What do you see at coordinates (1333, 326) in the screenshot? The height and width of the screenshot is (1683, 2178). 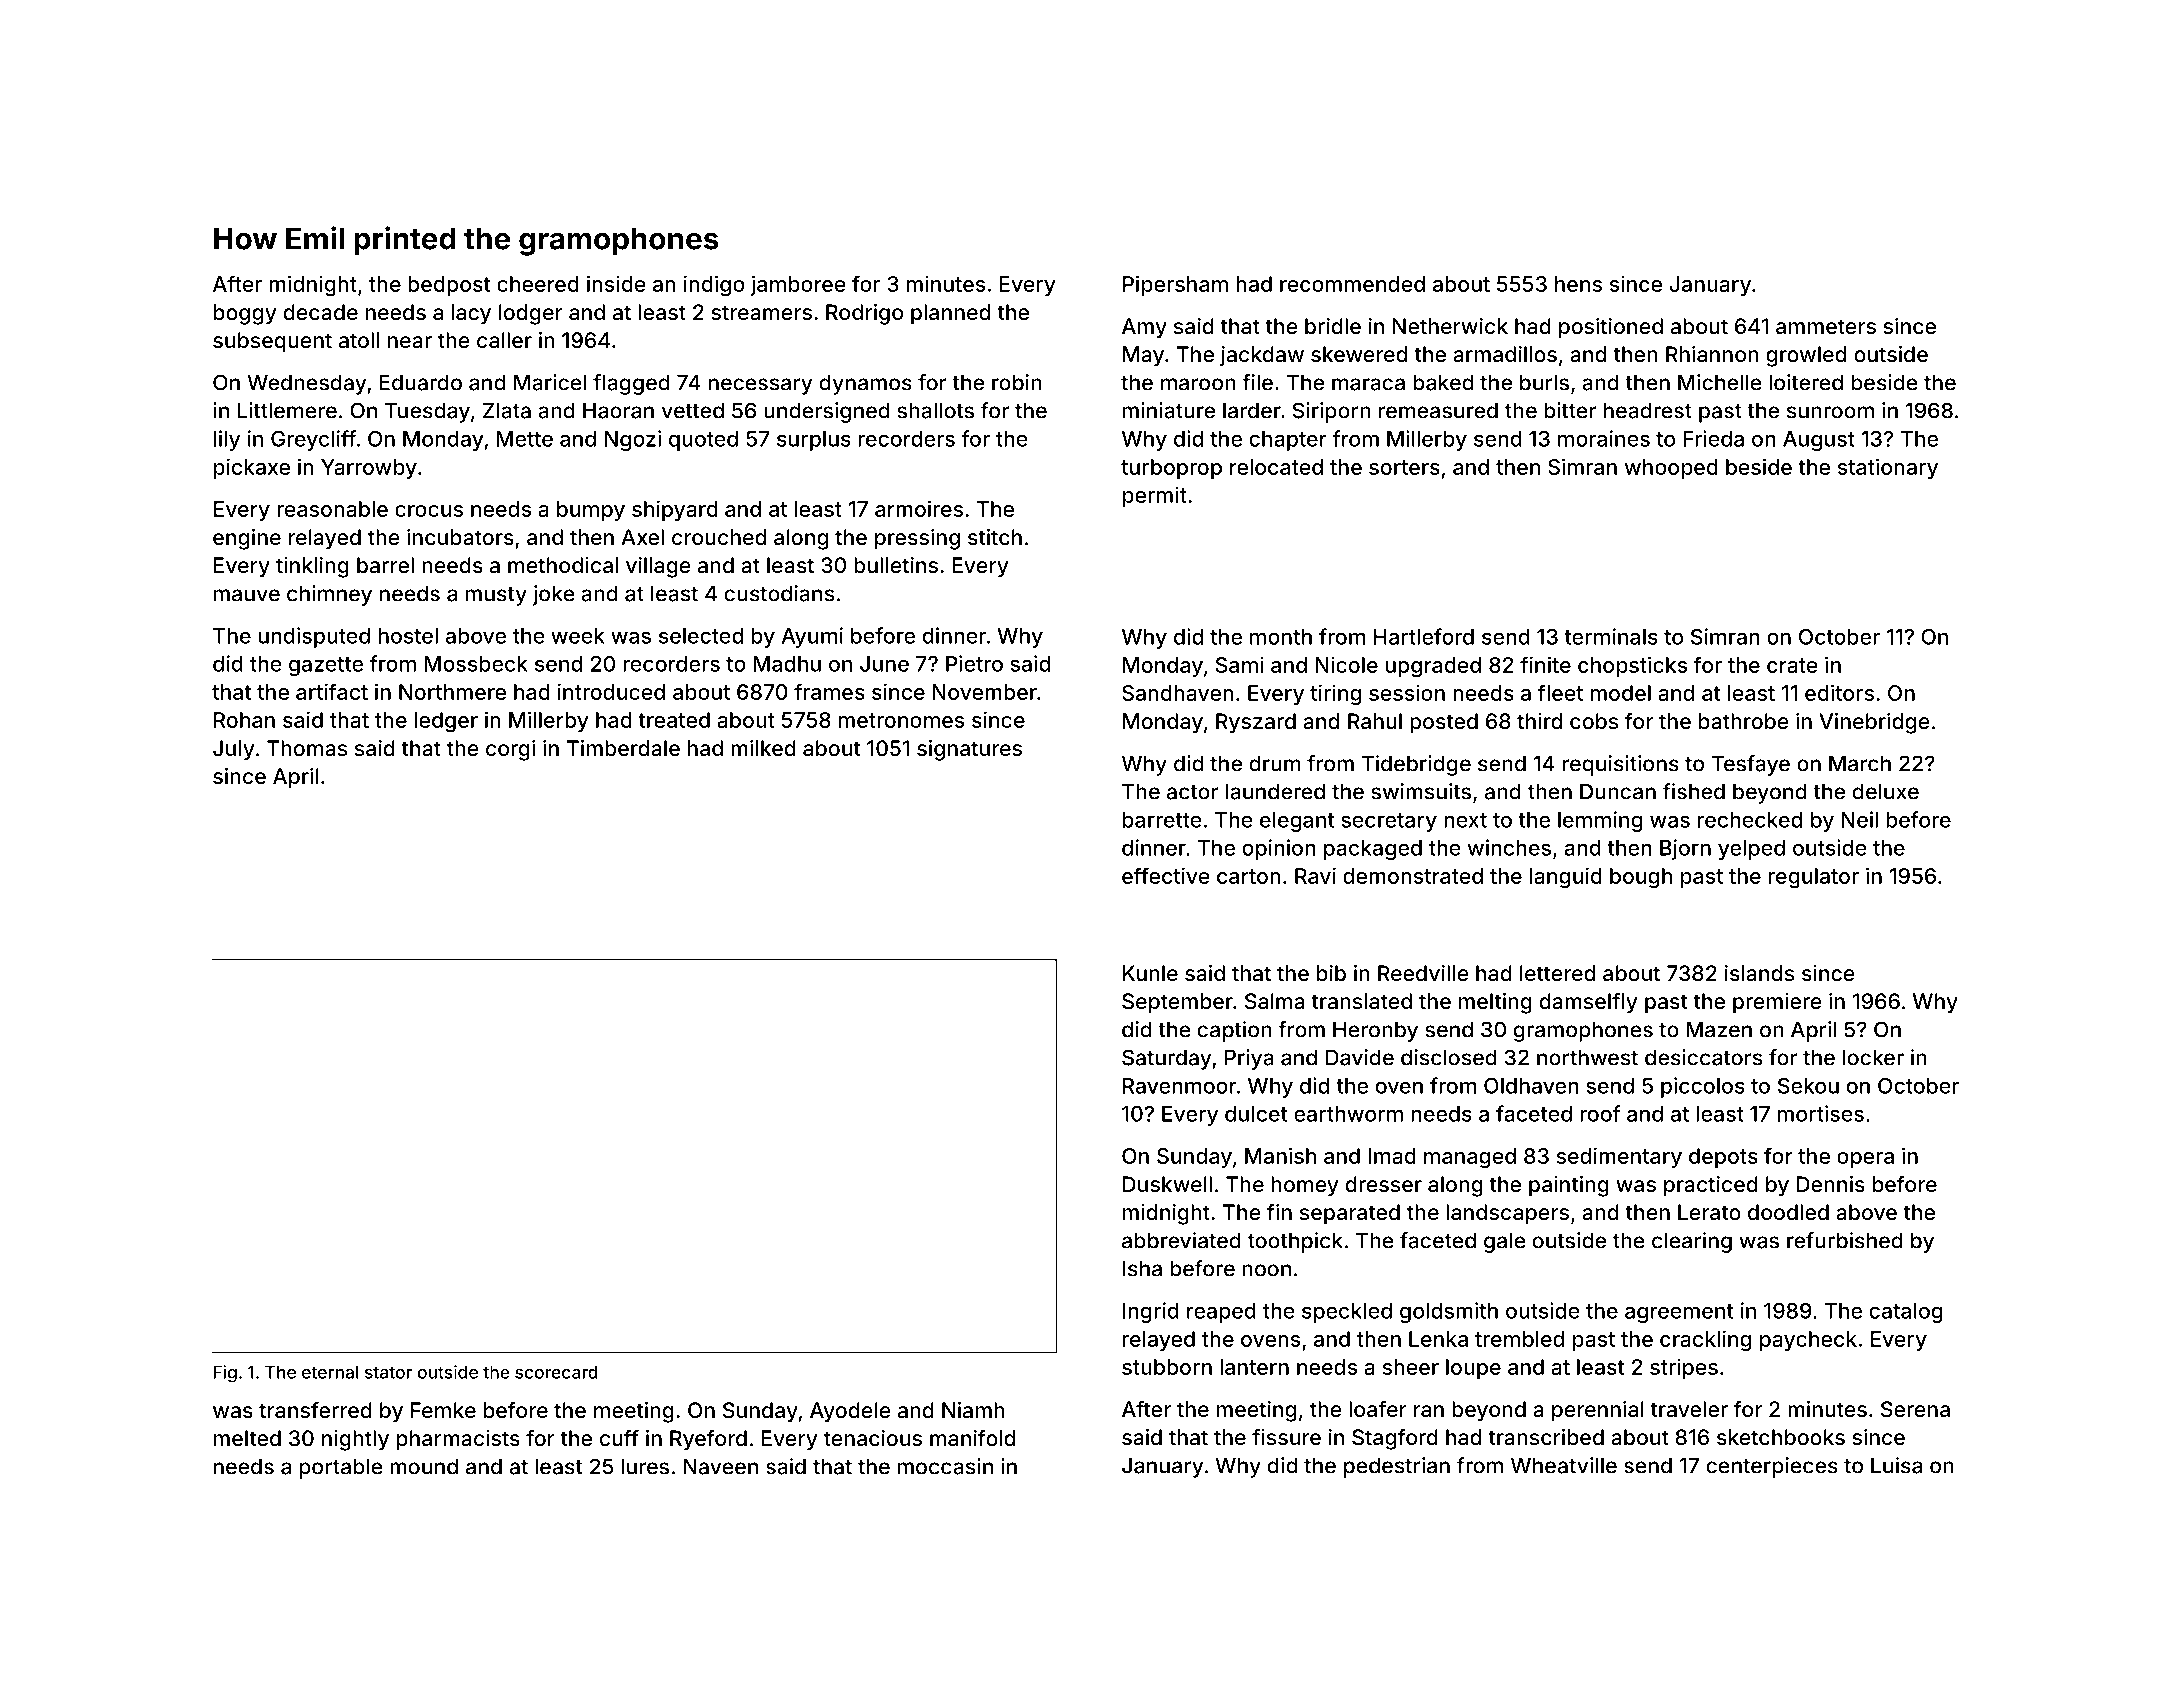 I see `bridle` at bounding box center [1333, 326].
